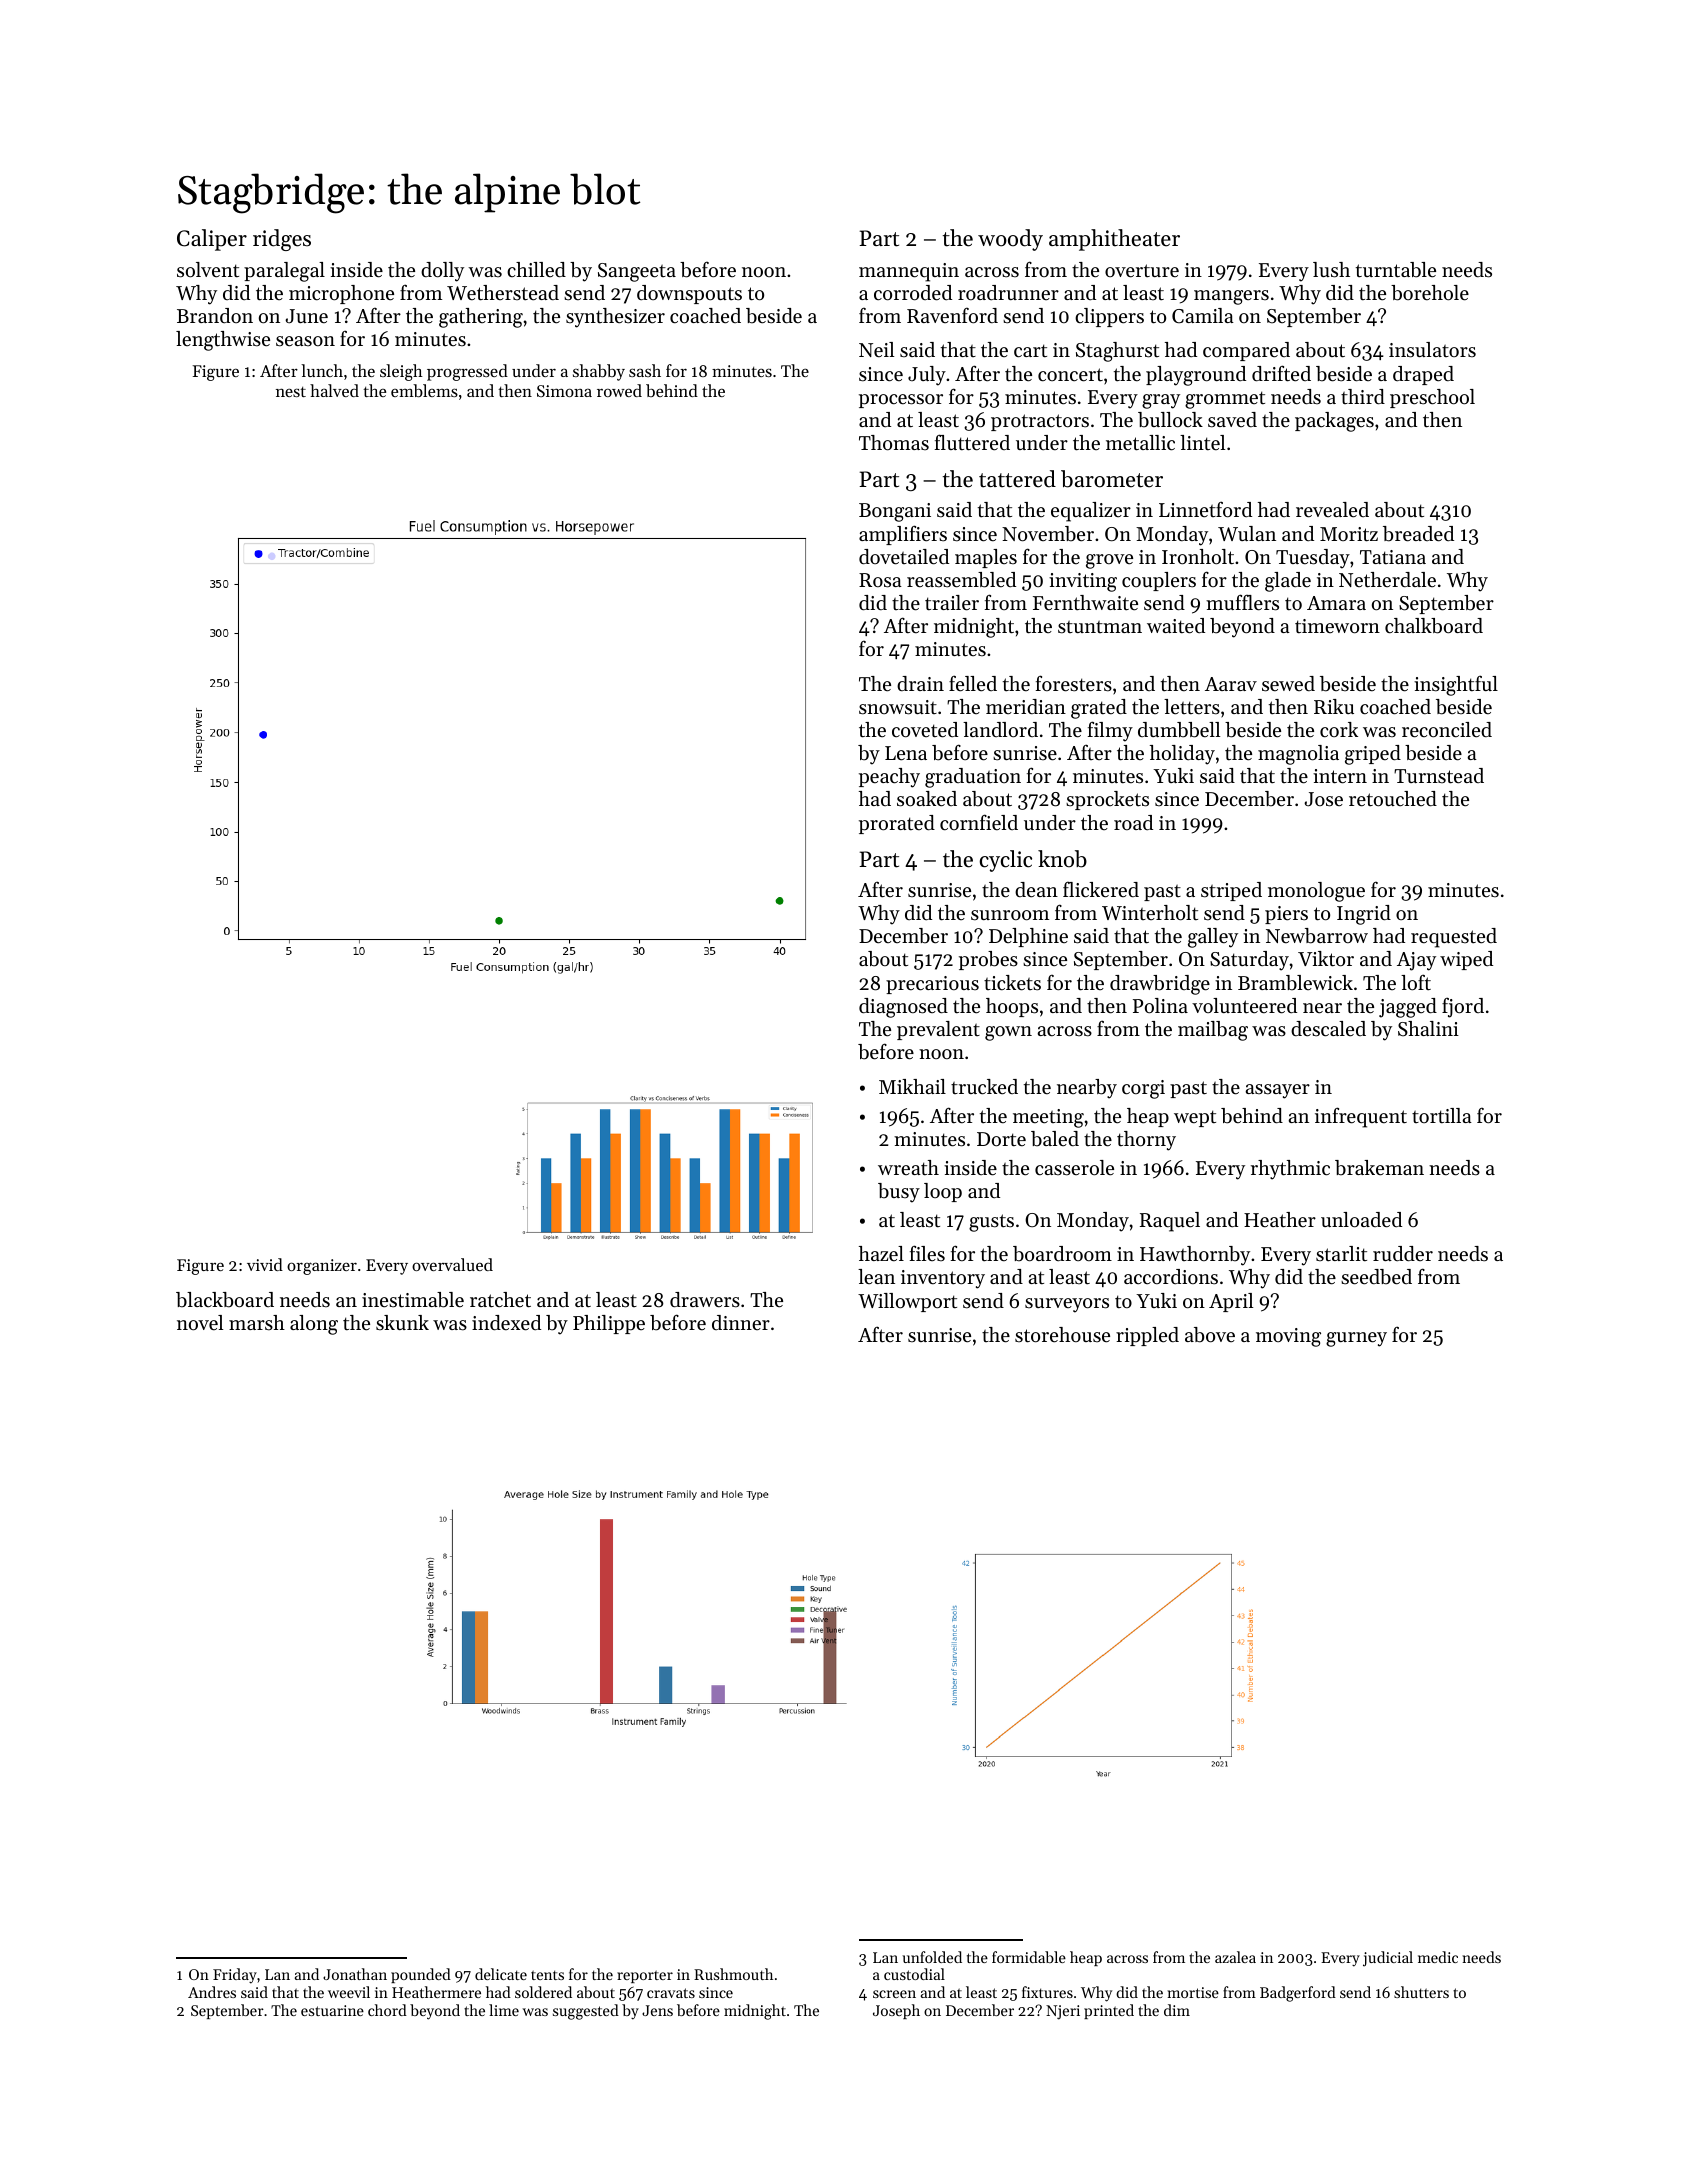  I want to click on amphitheater, so click(1114, 240).
